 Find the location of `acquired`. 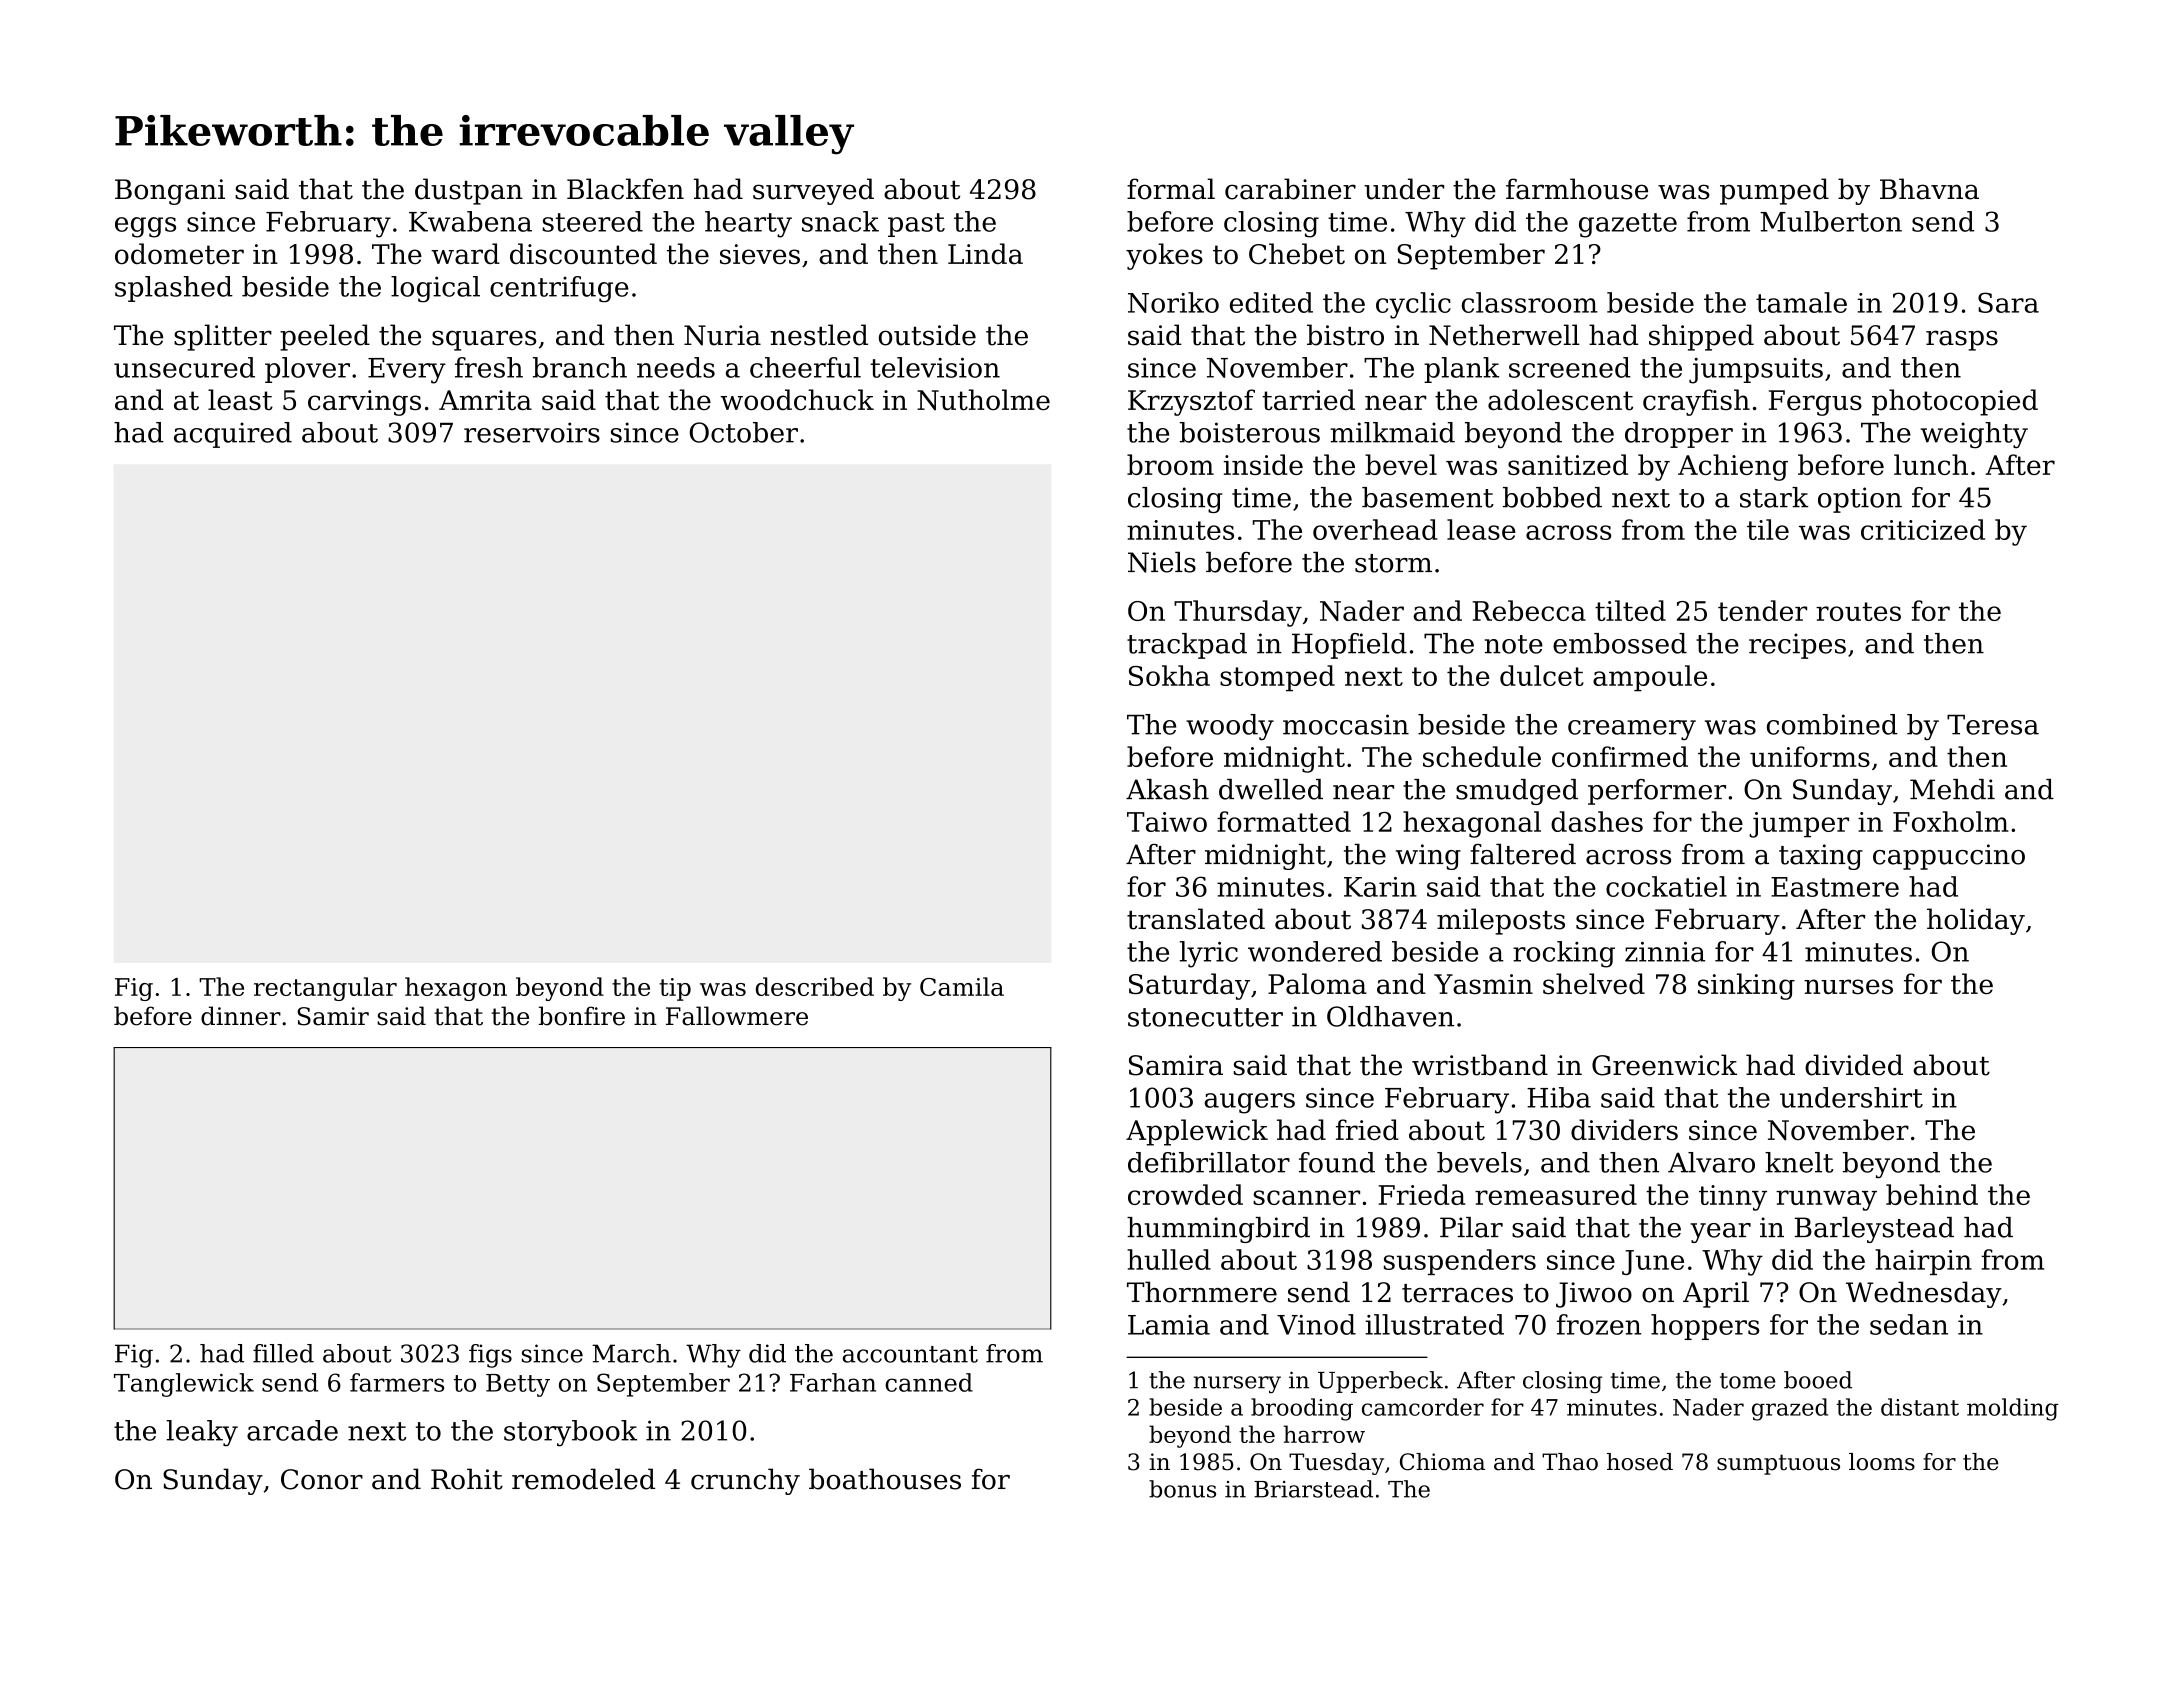

acquired is located at coordinates (233, 435).
